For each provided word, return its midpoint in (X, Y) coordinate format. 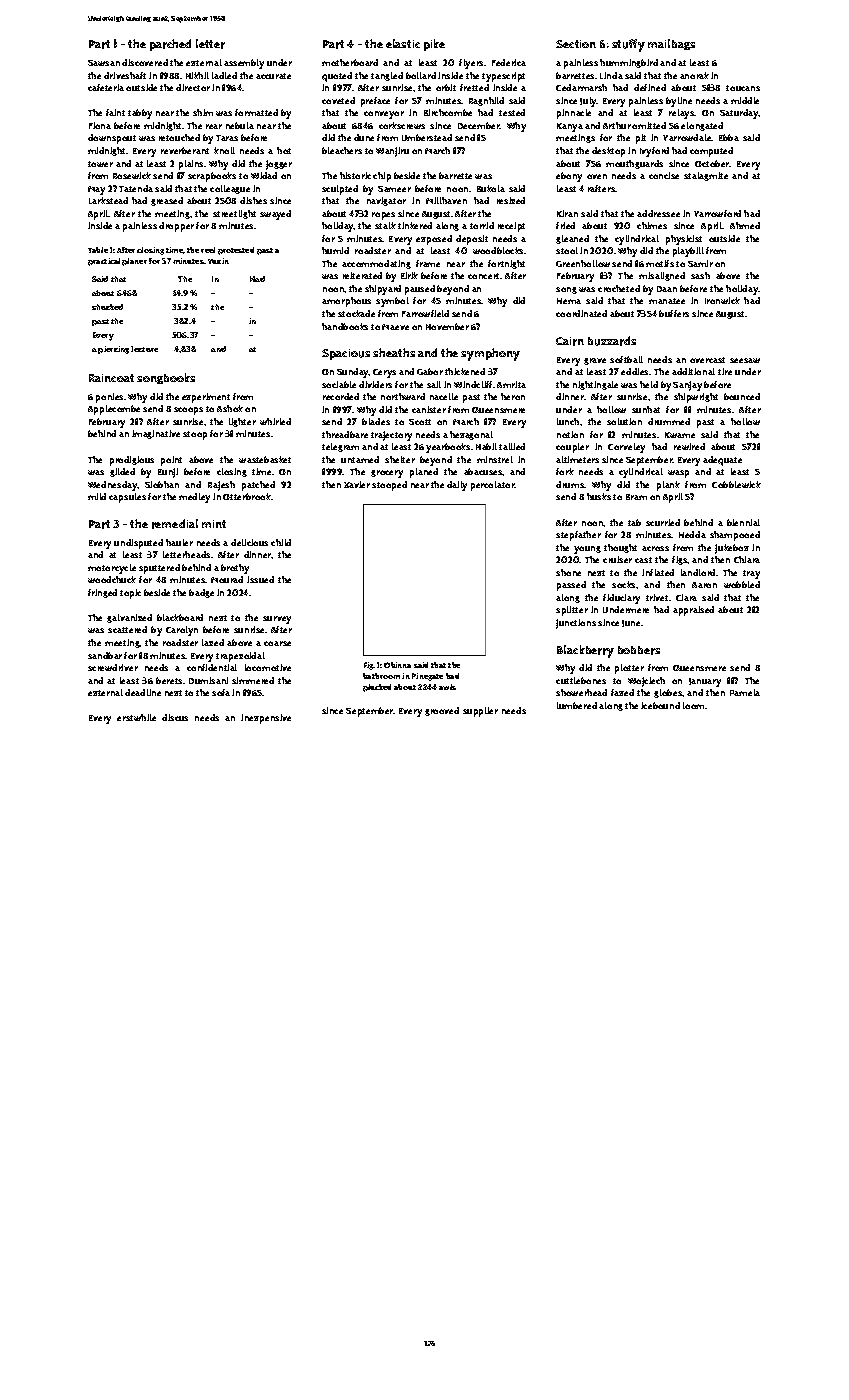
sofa (221, 692)
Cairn (570, 341)
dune (364, 137)
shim (203, 112)
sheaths (394, 352)
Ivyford (654, 152)
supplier (480, 712)
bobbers (639, 650)
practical (104, 262)
